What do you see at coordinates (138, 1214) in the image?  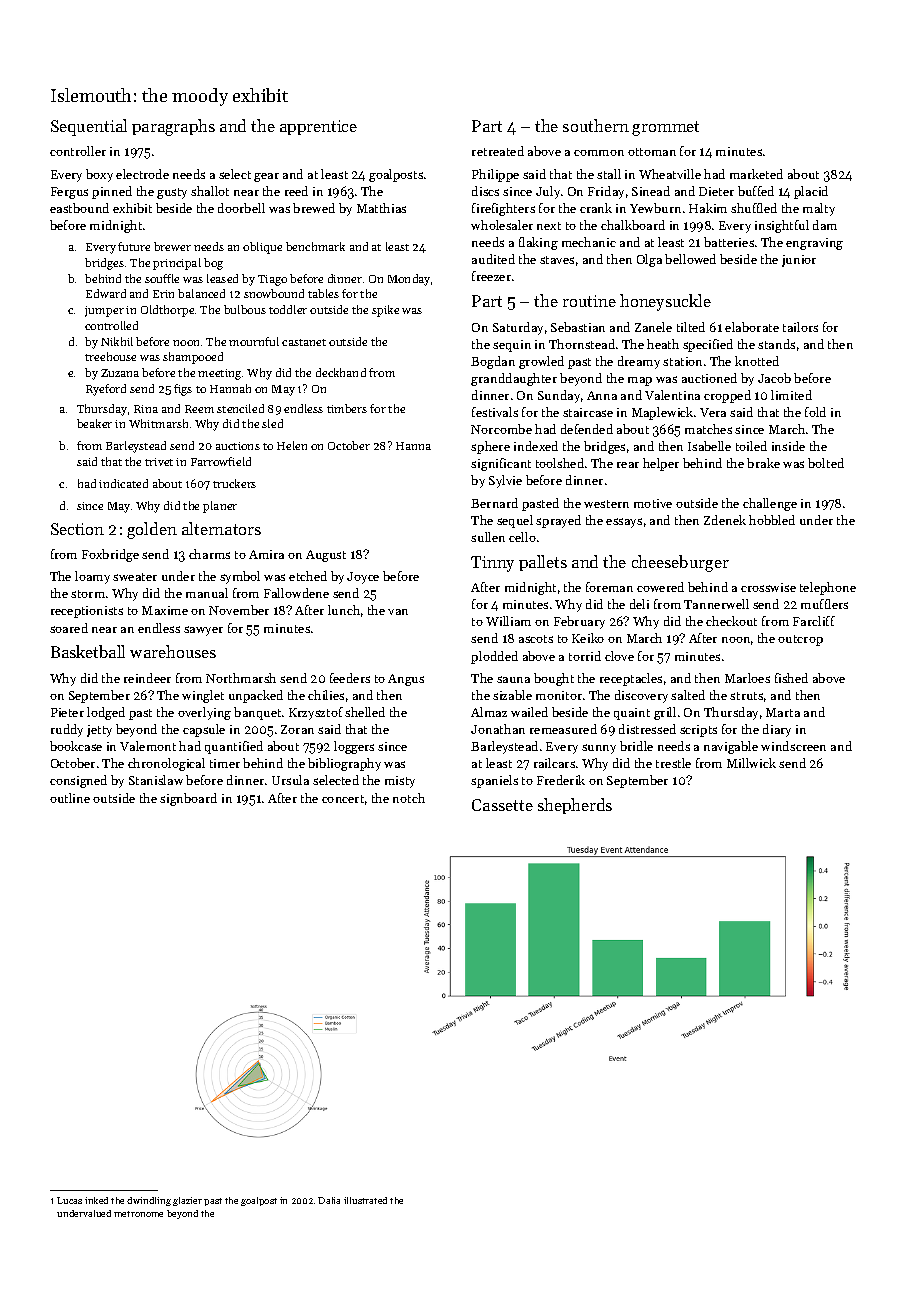 I see `metronome` at bounding box center [138, 1214].
